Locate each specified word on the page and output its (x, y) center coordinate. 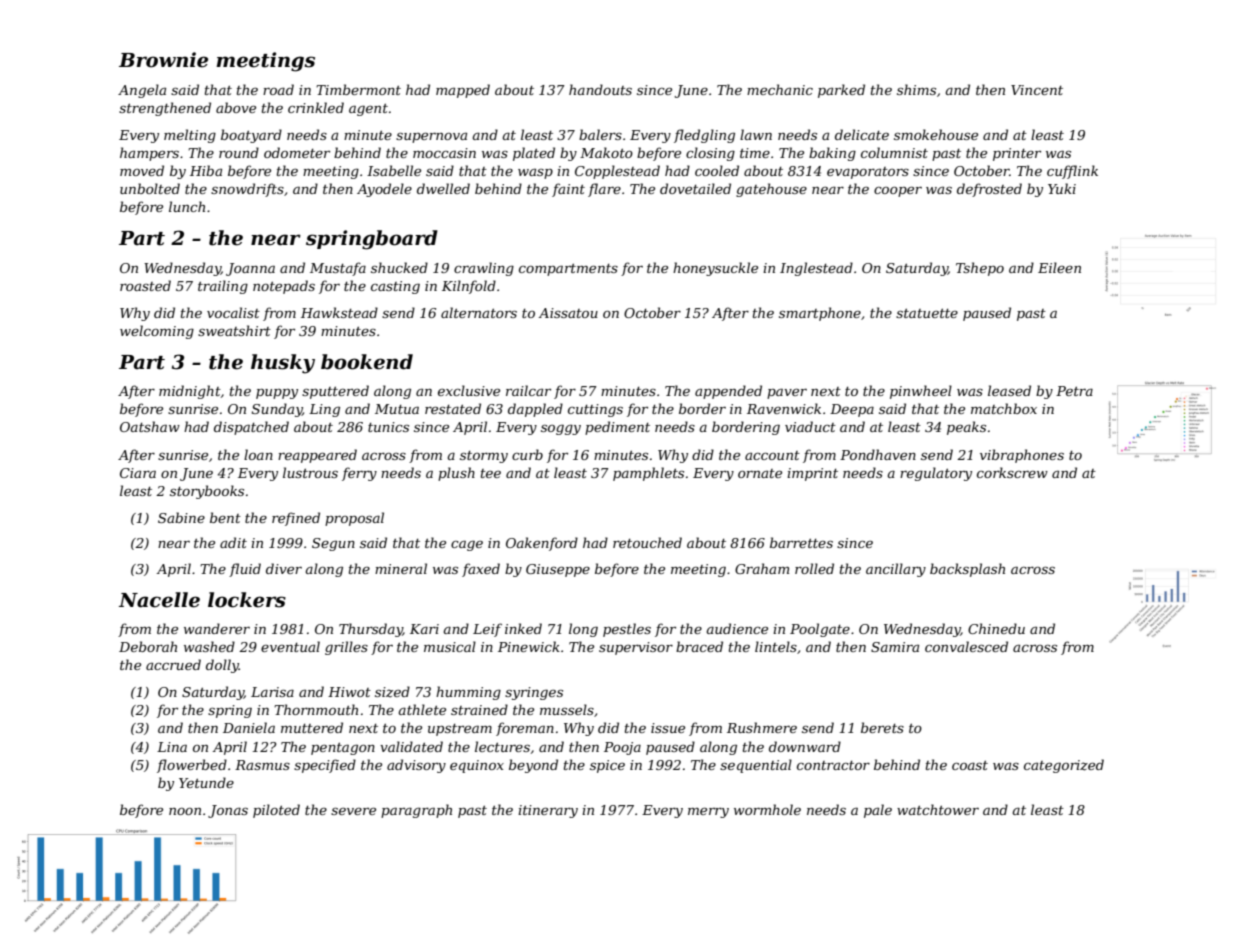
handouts (600, 89)
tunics (388, 427)
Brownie (163, 60)
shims (916, 89)
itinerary (548, 811)
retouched (647, 542)
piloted (276, 811)
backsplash (967, 570)
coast (970, 765)
